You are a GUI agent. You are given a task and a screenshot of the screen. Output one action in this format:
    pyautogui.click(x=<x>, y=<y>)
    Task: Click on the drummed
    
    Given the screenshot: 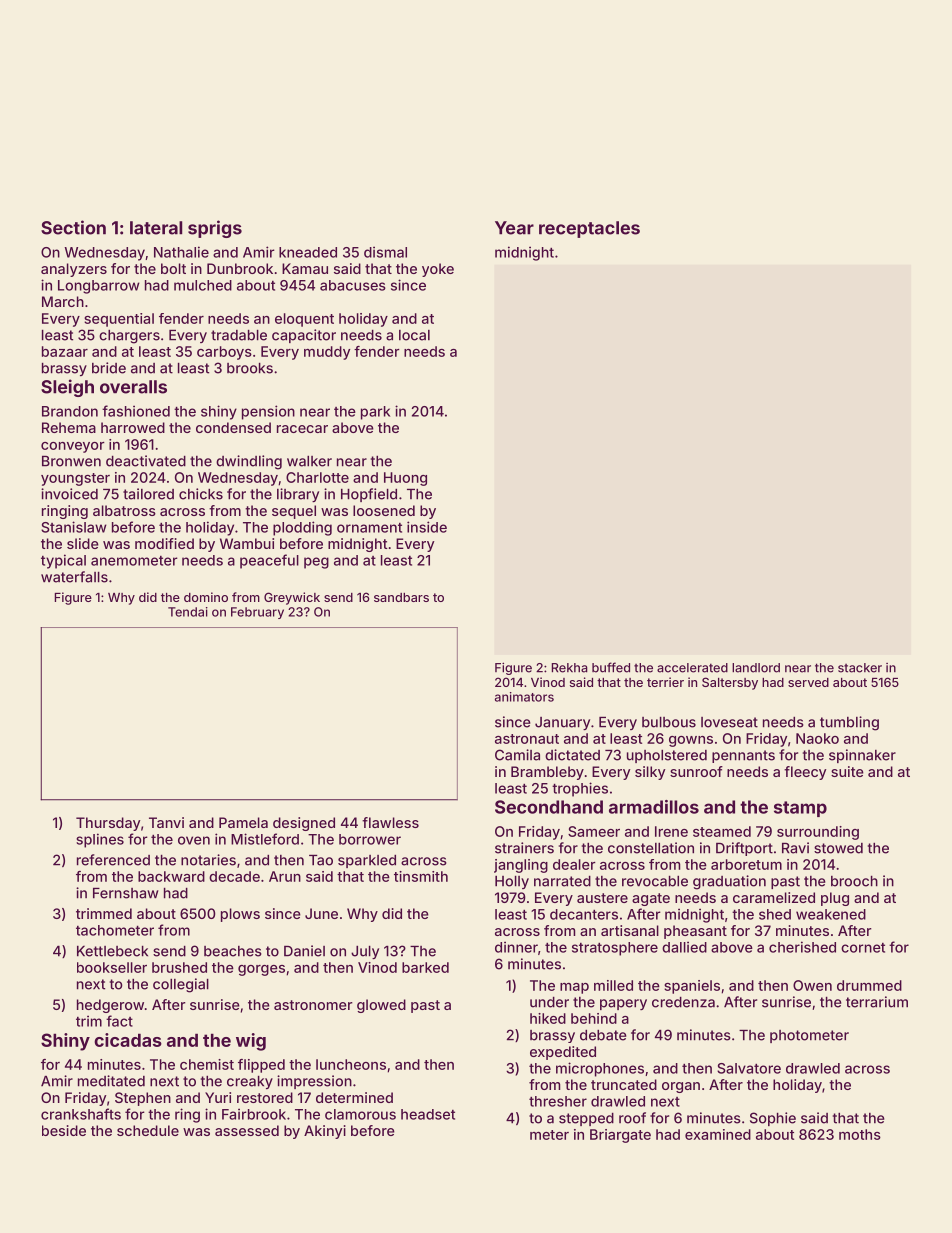 What is the action you would take?
    pyautogui.click(x=869, y=985)
